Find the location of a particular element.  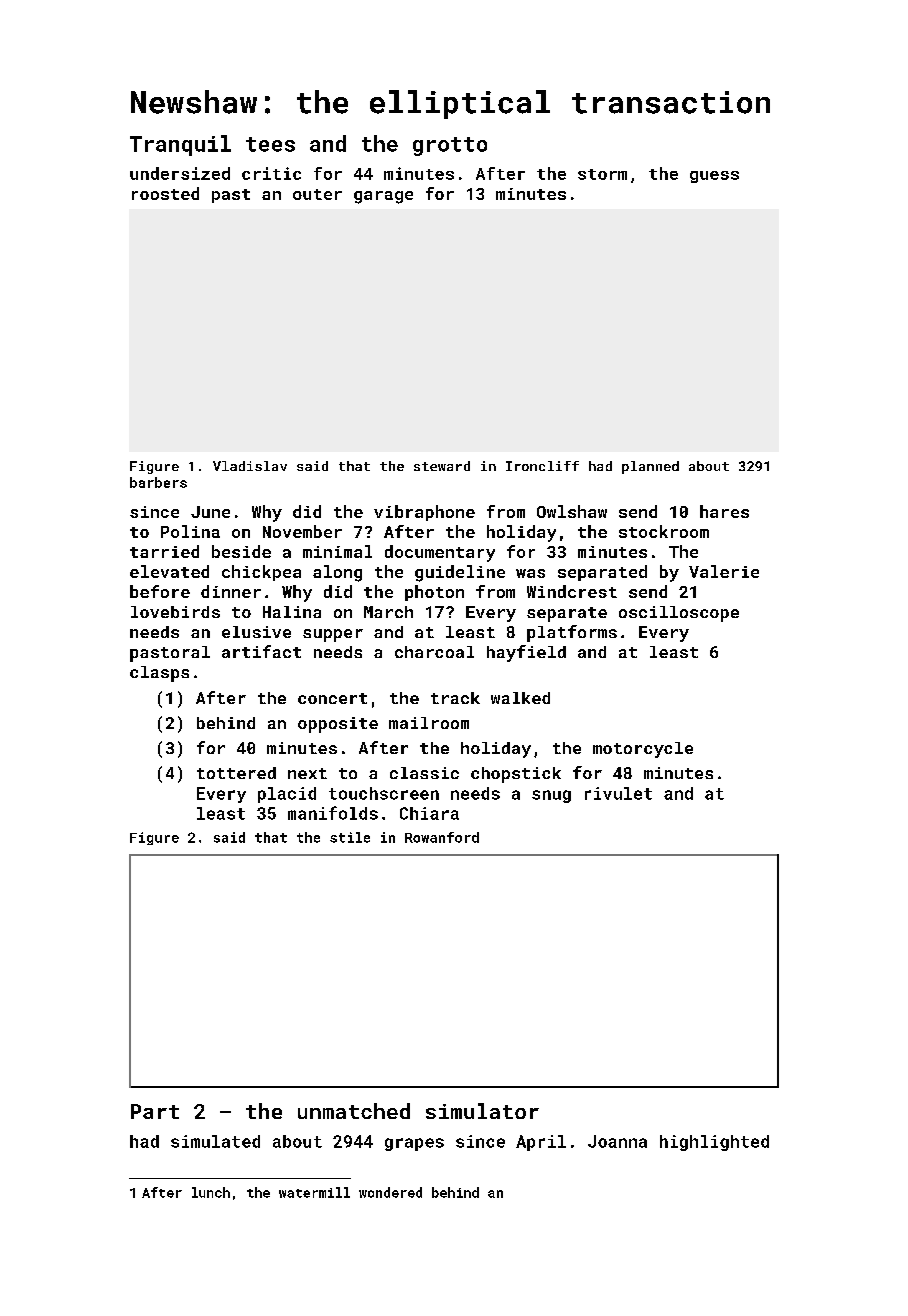

tarried is located at coordinates (164, 551).
